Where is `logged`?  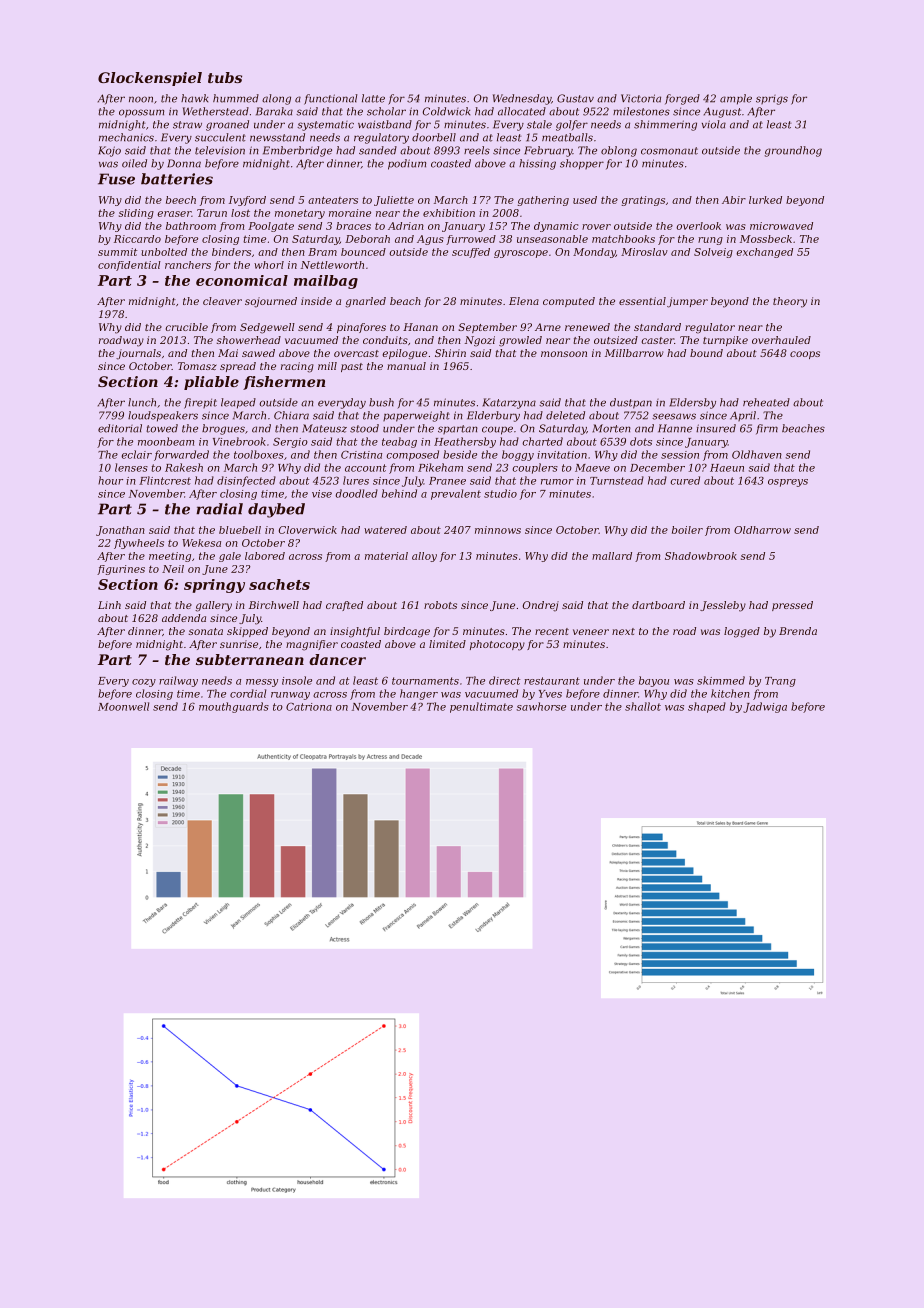 logged is located at coordinates (742, 632).
